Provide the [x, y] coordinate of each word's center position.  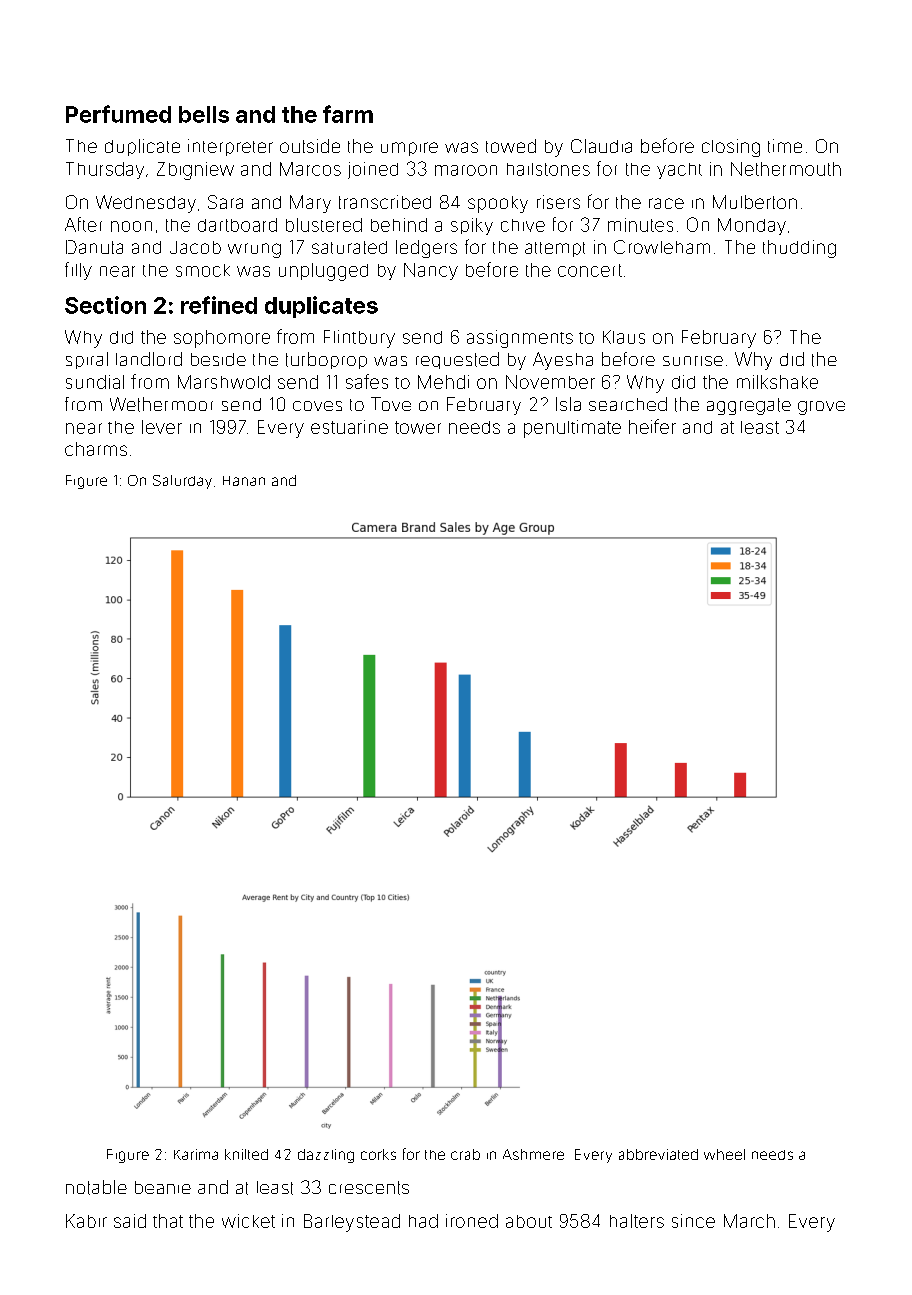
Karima [196, 1154]
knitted [246, 1154]
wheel [724, 1154]
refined [219, 305]
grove [821, 408]
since [693, 1221]
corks [378, 1154]
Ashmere [533, 1154]
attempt [555, 249]
